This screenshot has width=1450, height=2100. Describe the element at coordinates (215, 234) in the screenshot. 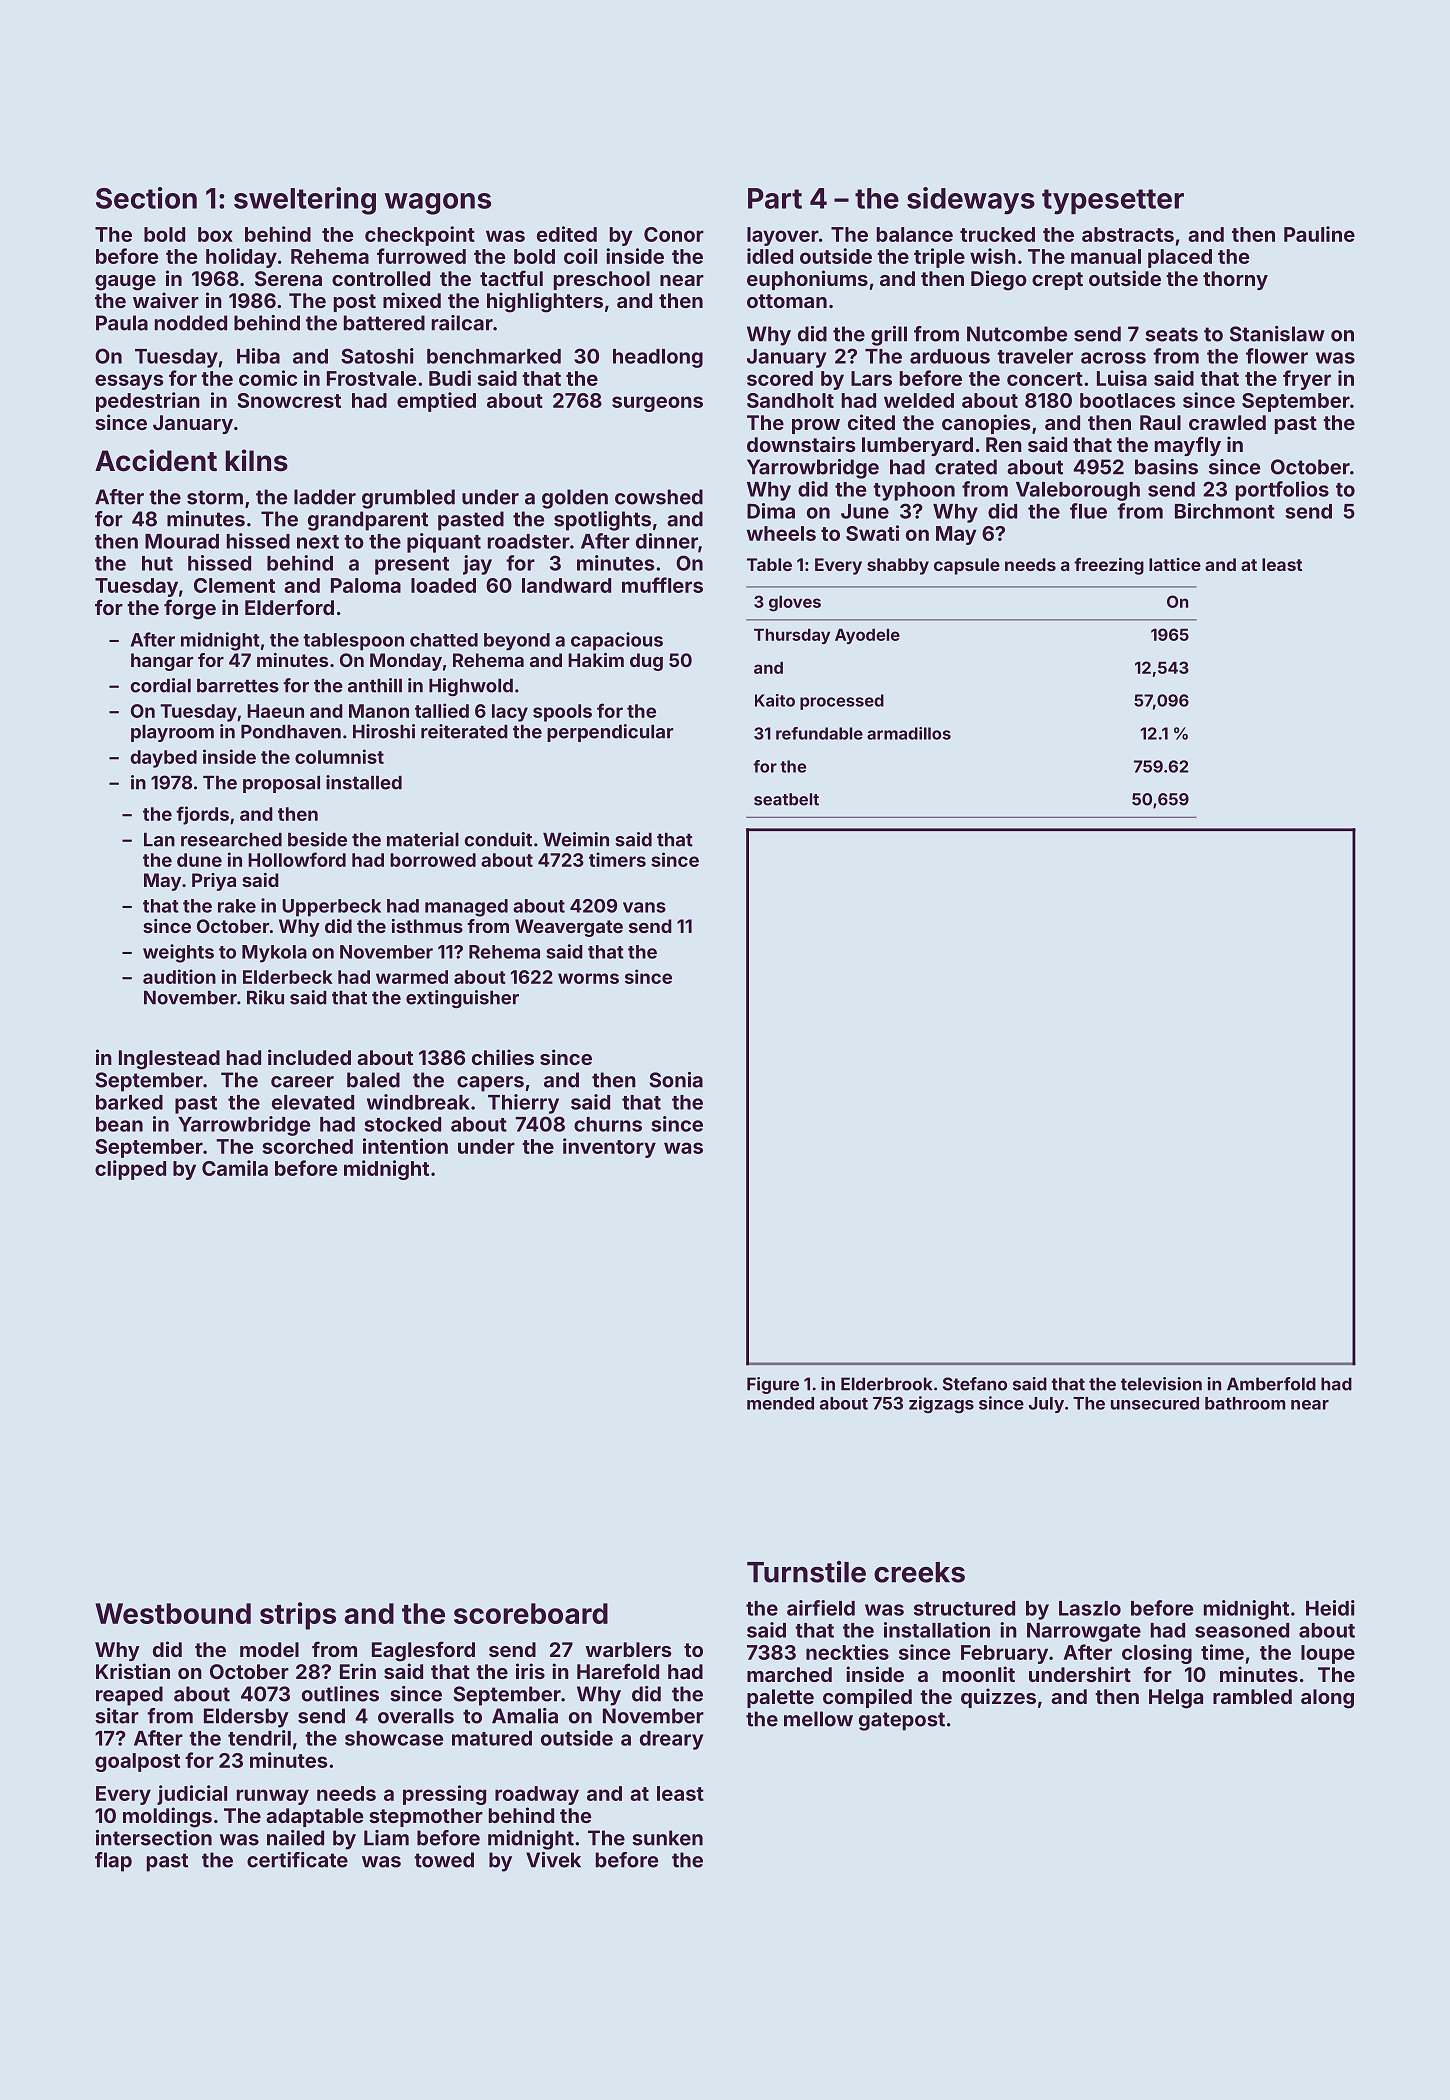

I see `box` at that location.
